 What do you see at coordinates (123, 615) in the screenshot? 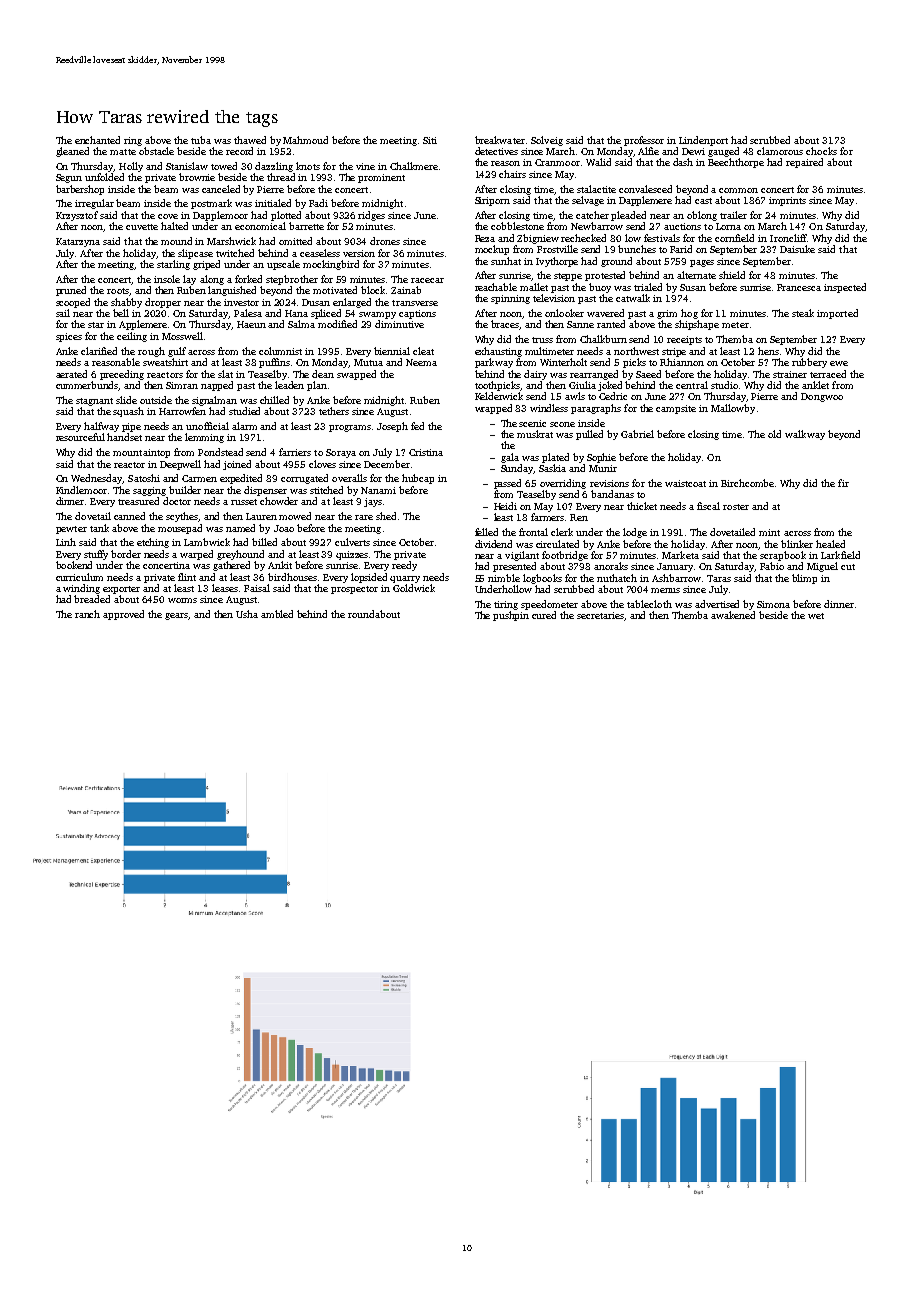
I see `approved` at bounding box center [123, 615].
